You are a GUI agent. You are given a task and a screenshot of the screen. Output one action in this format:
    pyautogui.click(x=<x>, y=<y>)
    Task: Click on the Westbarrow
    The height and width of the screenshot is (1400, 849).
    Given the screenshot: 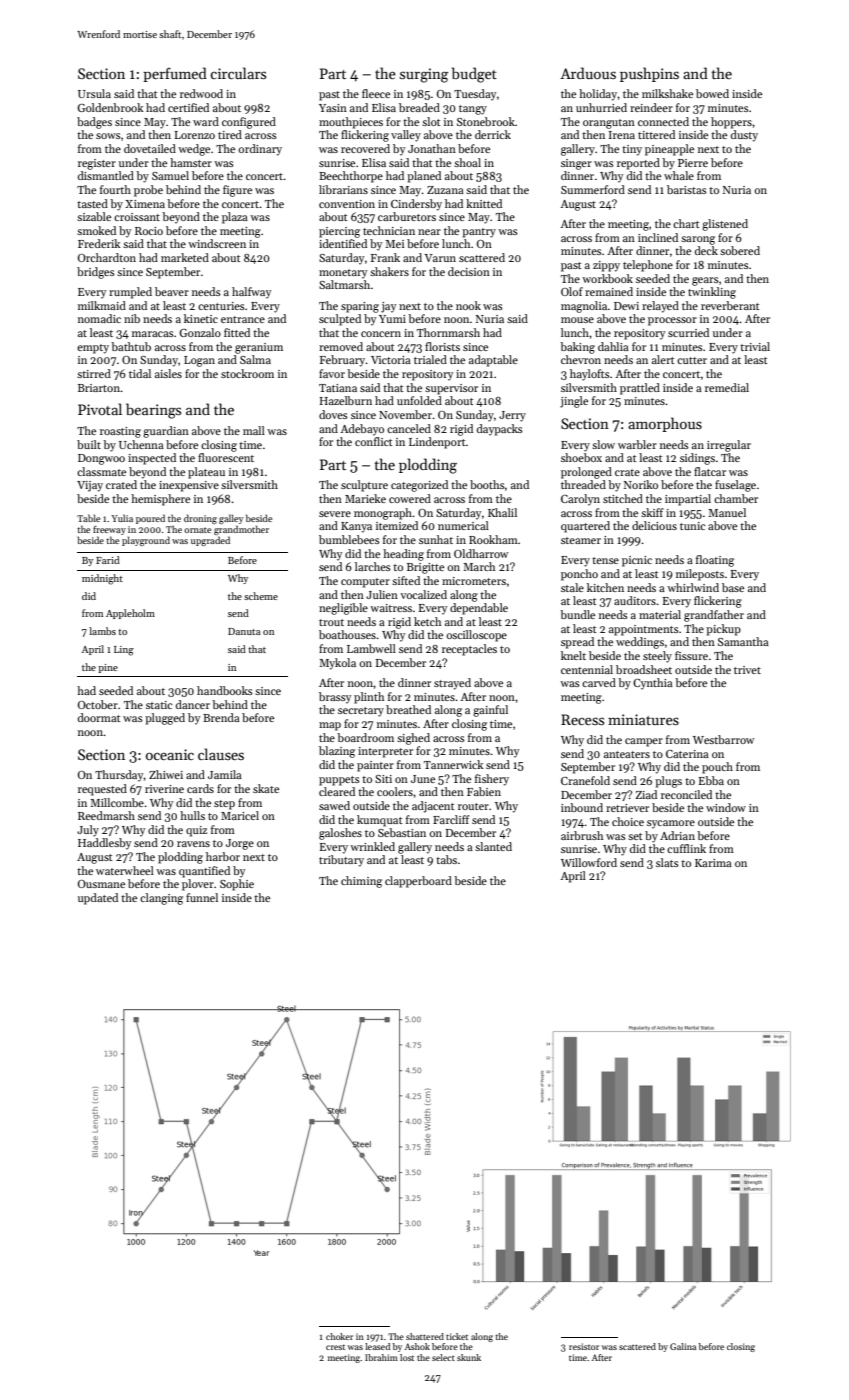 What is the action you would take?
    pyautogui.click(x=723, y=739)
